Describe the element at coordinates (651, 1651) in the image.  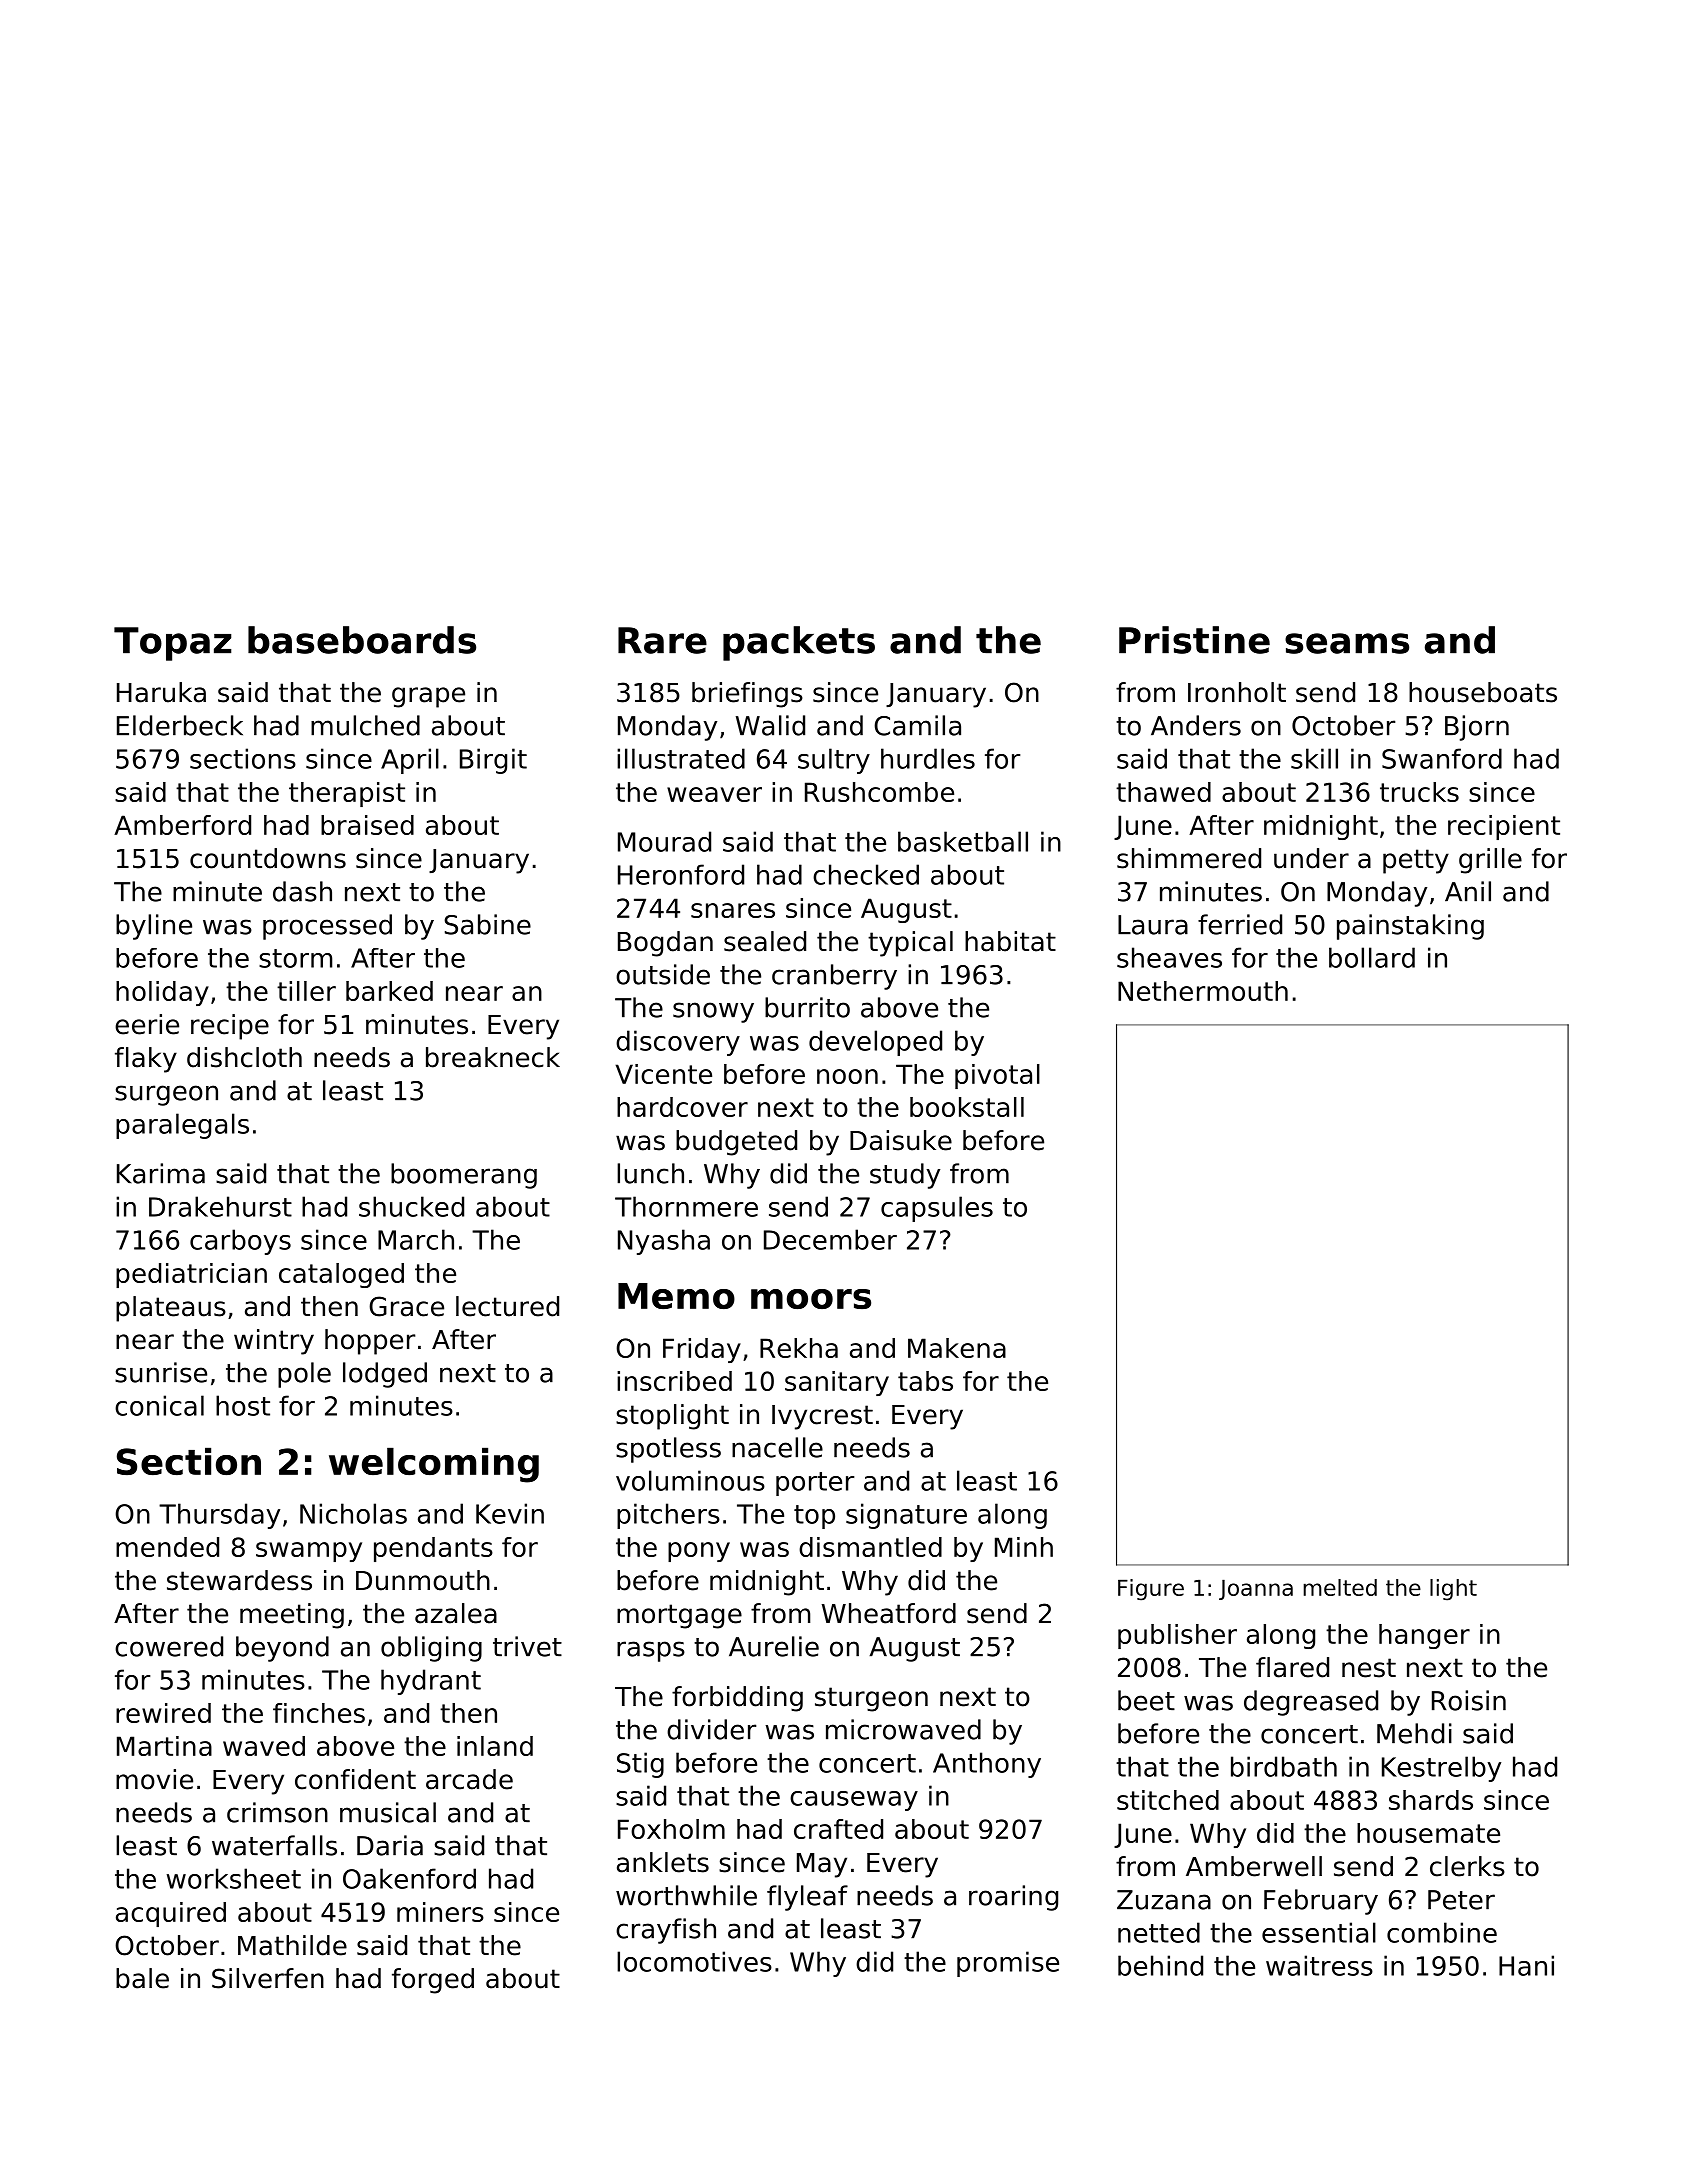
I see `rasps` at that location.
